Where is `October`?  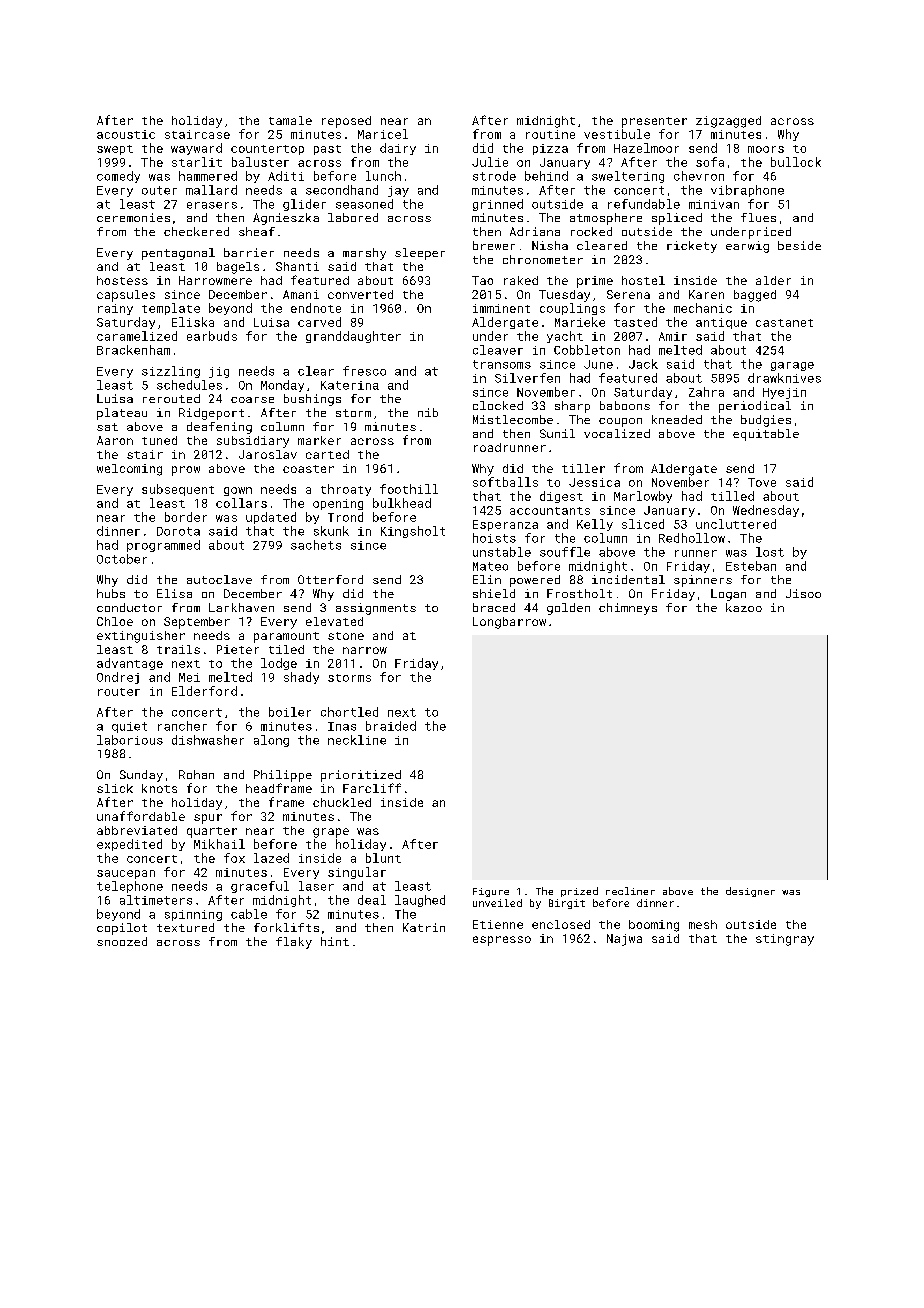 October is located at coordinates (122, 559).
